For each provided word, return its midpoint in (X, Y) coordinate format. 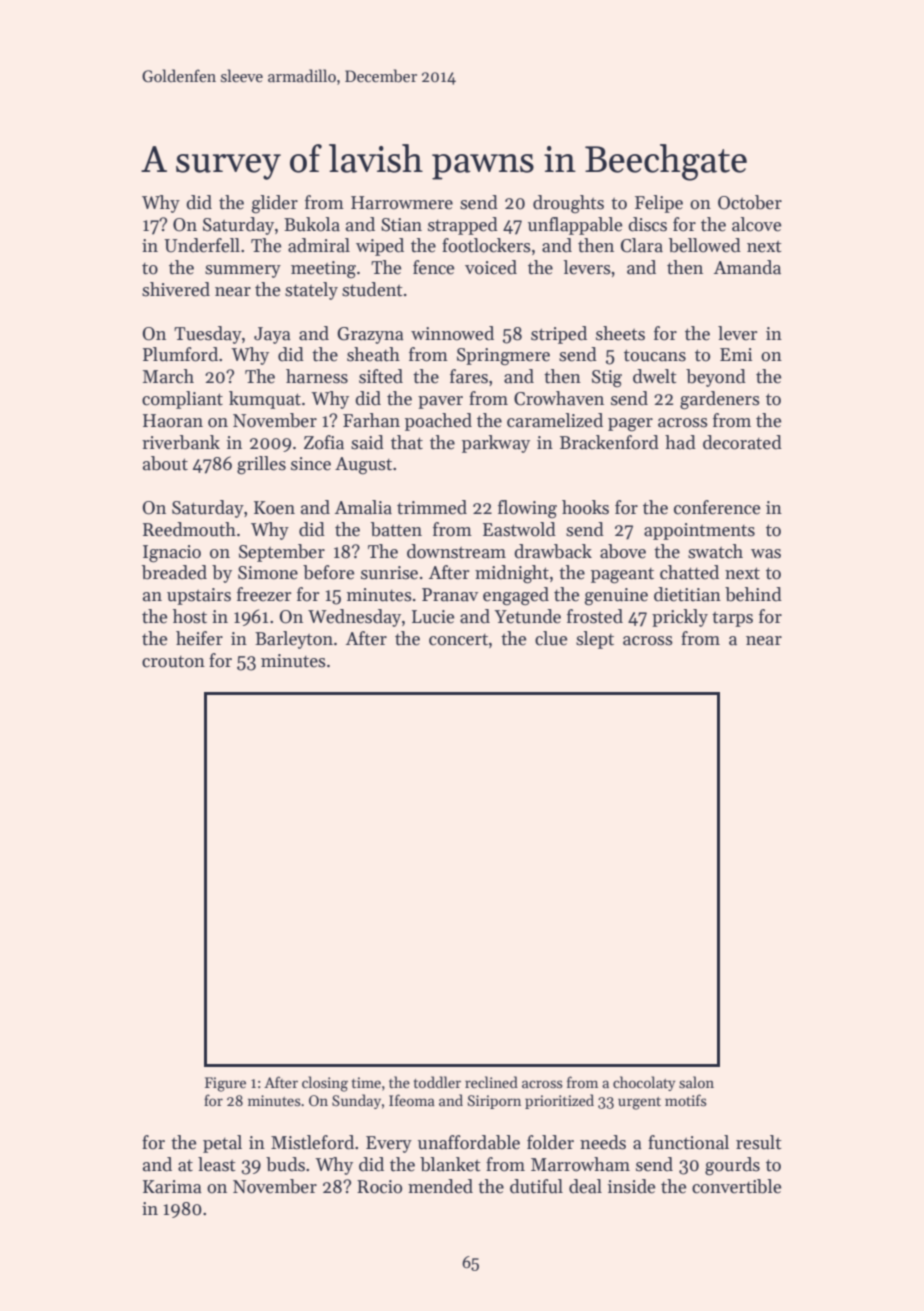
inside (631, 1186)
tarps (732, 619)
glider (275, 204)
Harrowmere (402, 203)
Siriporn (494, 1102)
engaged (516, 596)
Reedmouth (189, 529)
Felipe (659, 204)
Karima (172, 1187)
